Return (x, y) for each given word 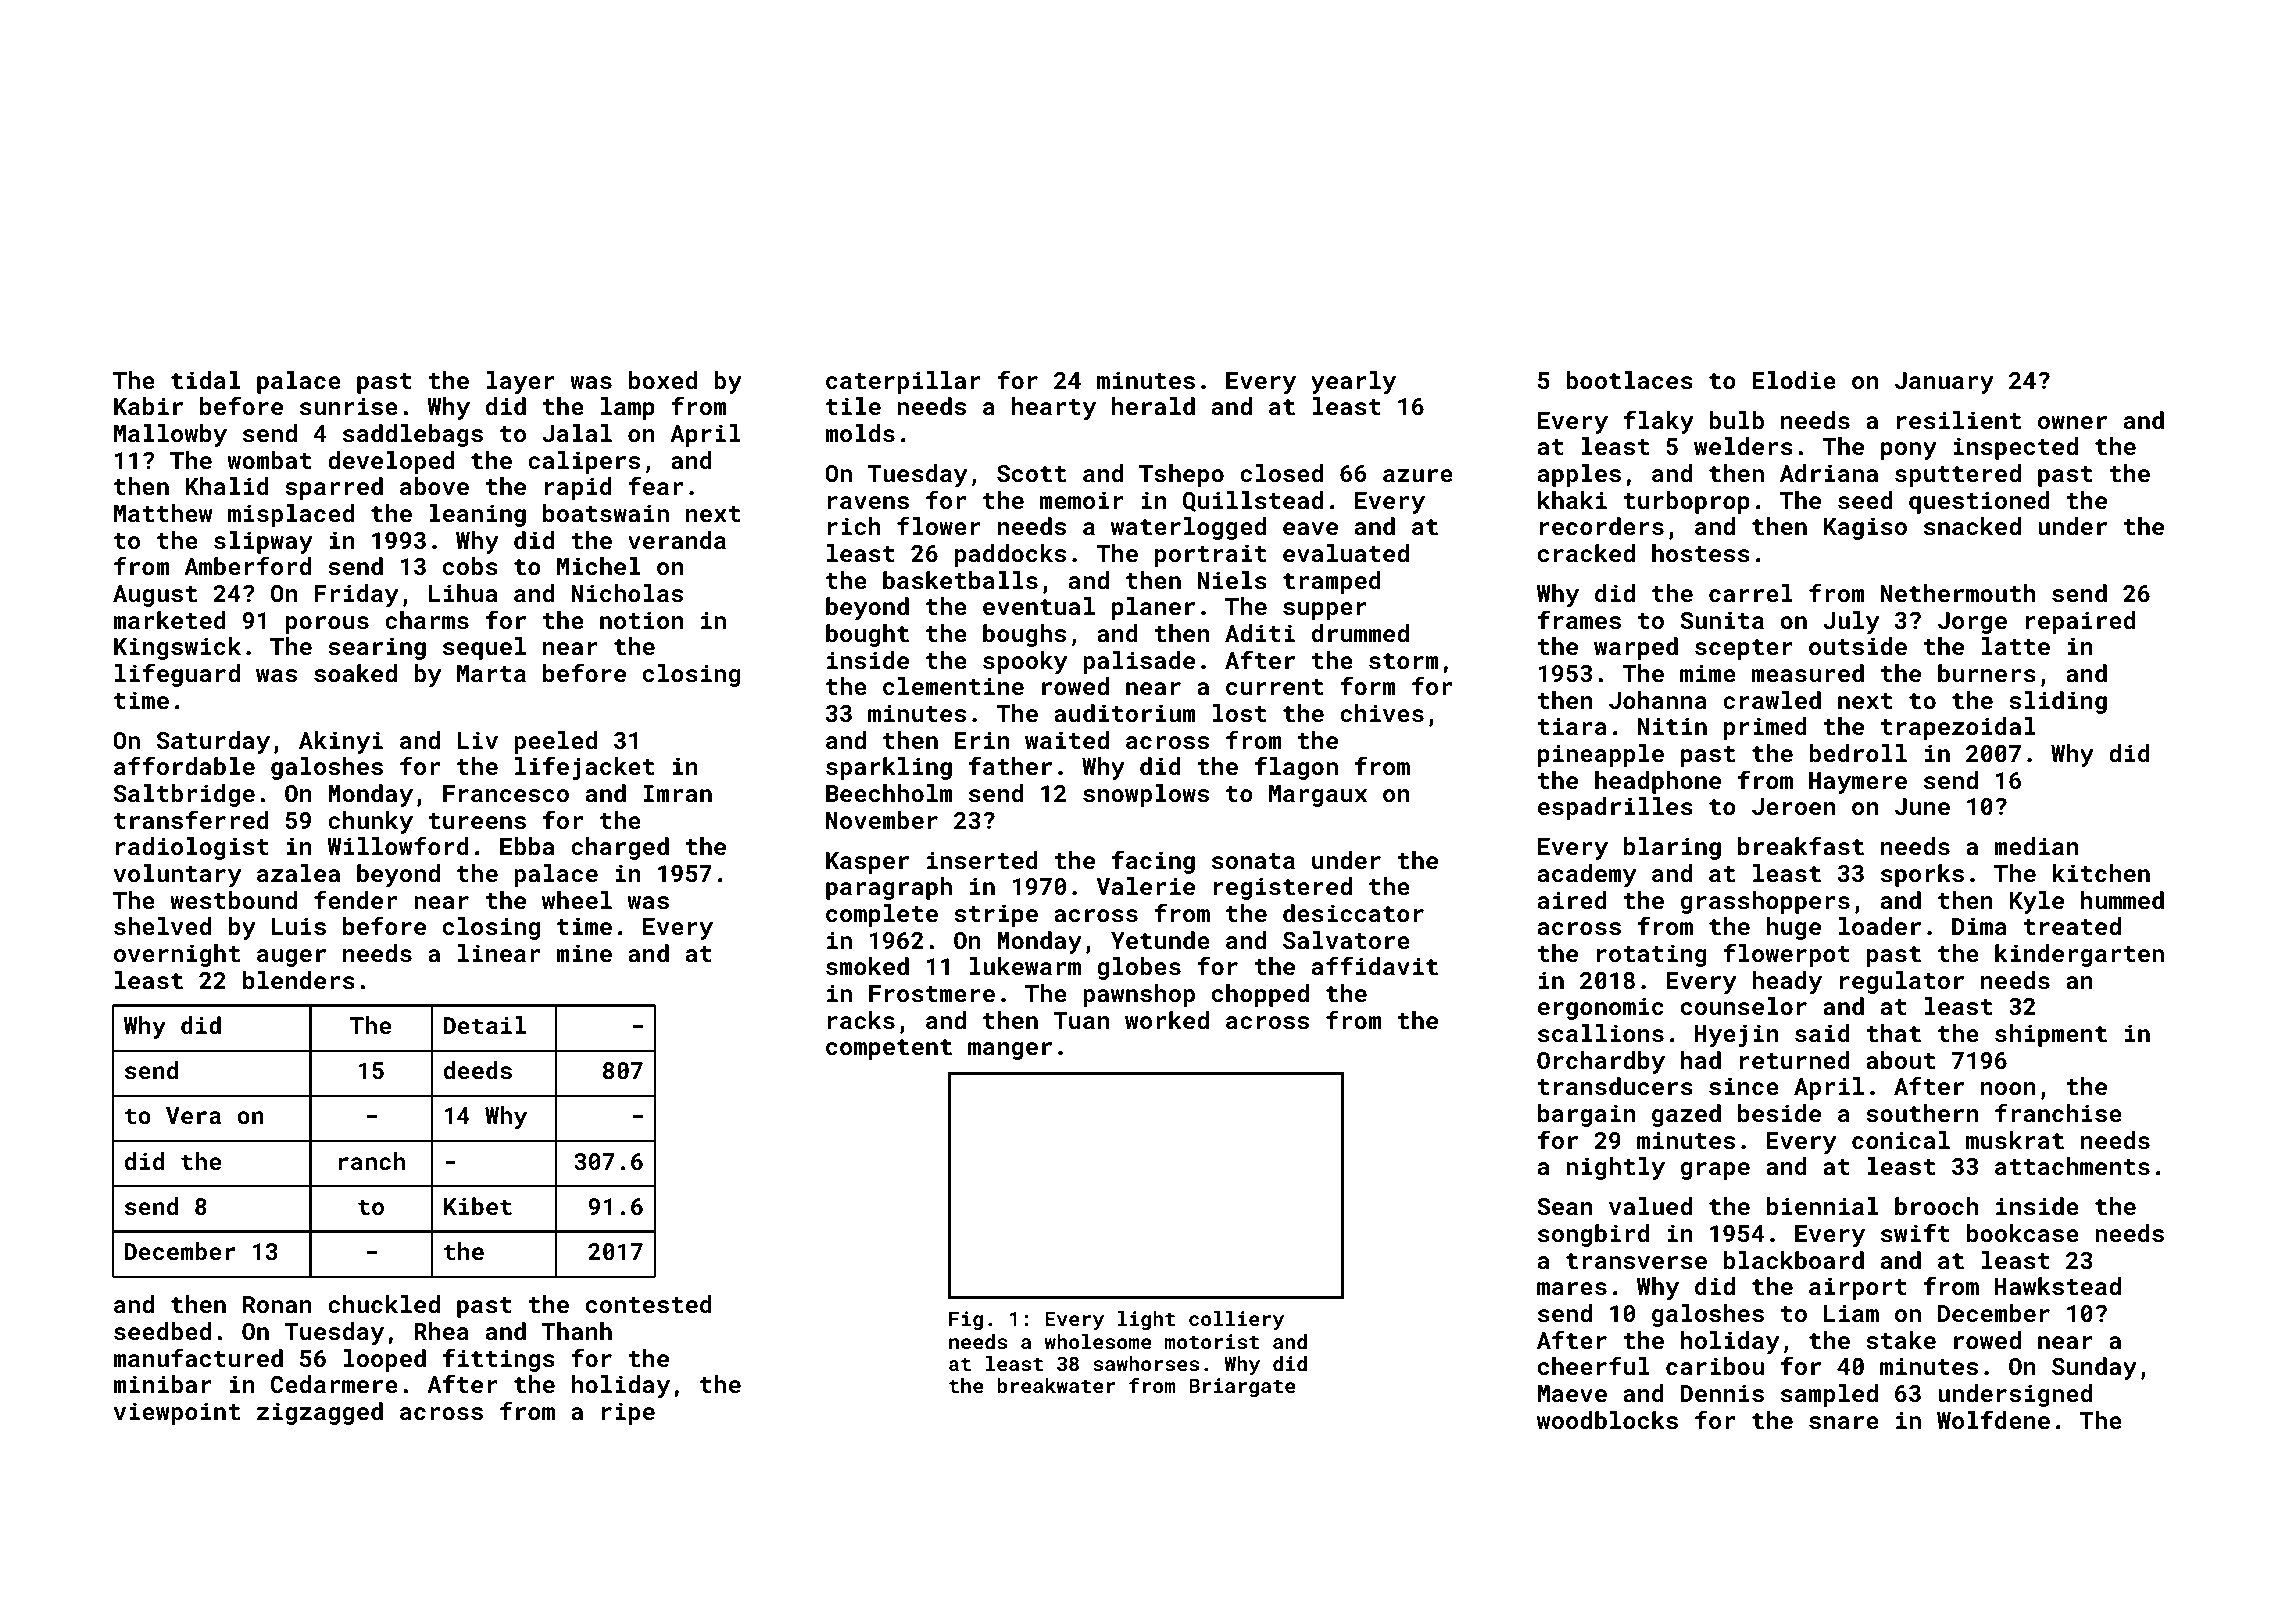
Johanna (1658, 700)
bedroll (1858, 753)
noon (2008, 1088)
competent (889, 1049)
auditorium (1125, 713)
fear (655, 485)
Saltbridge (184, 795)
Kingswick (177, 648)
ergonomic (1601, 1008)
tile (853, 406)
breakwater (1056, 1385)
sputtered (1958, 475)
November (882, 820)
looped (385, 1360)
